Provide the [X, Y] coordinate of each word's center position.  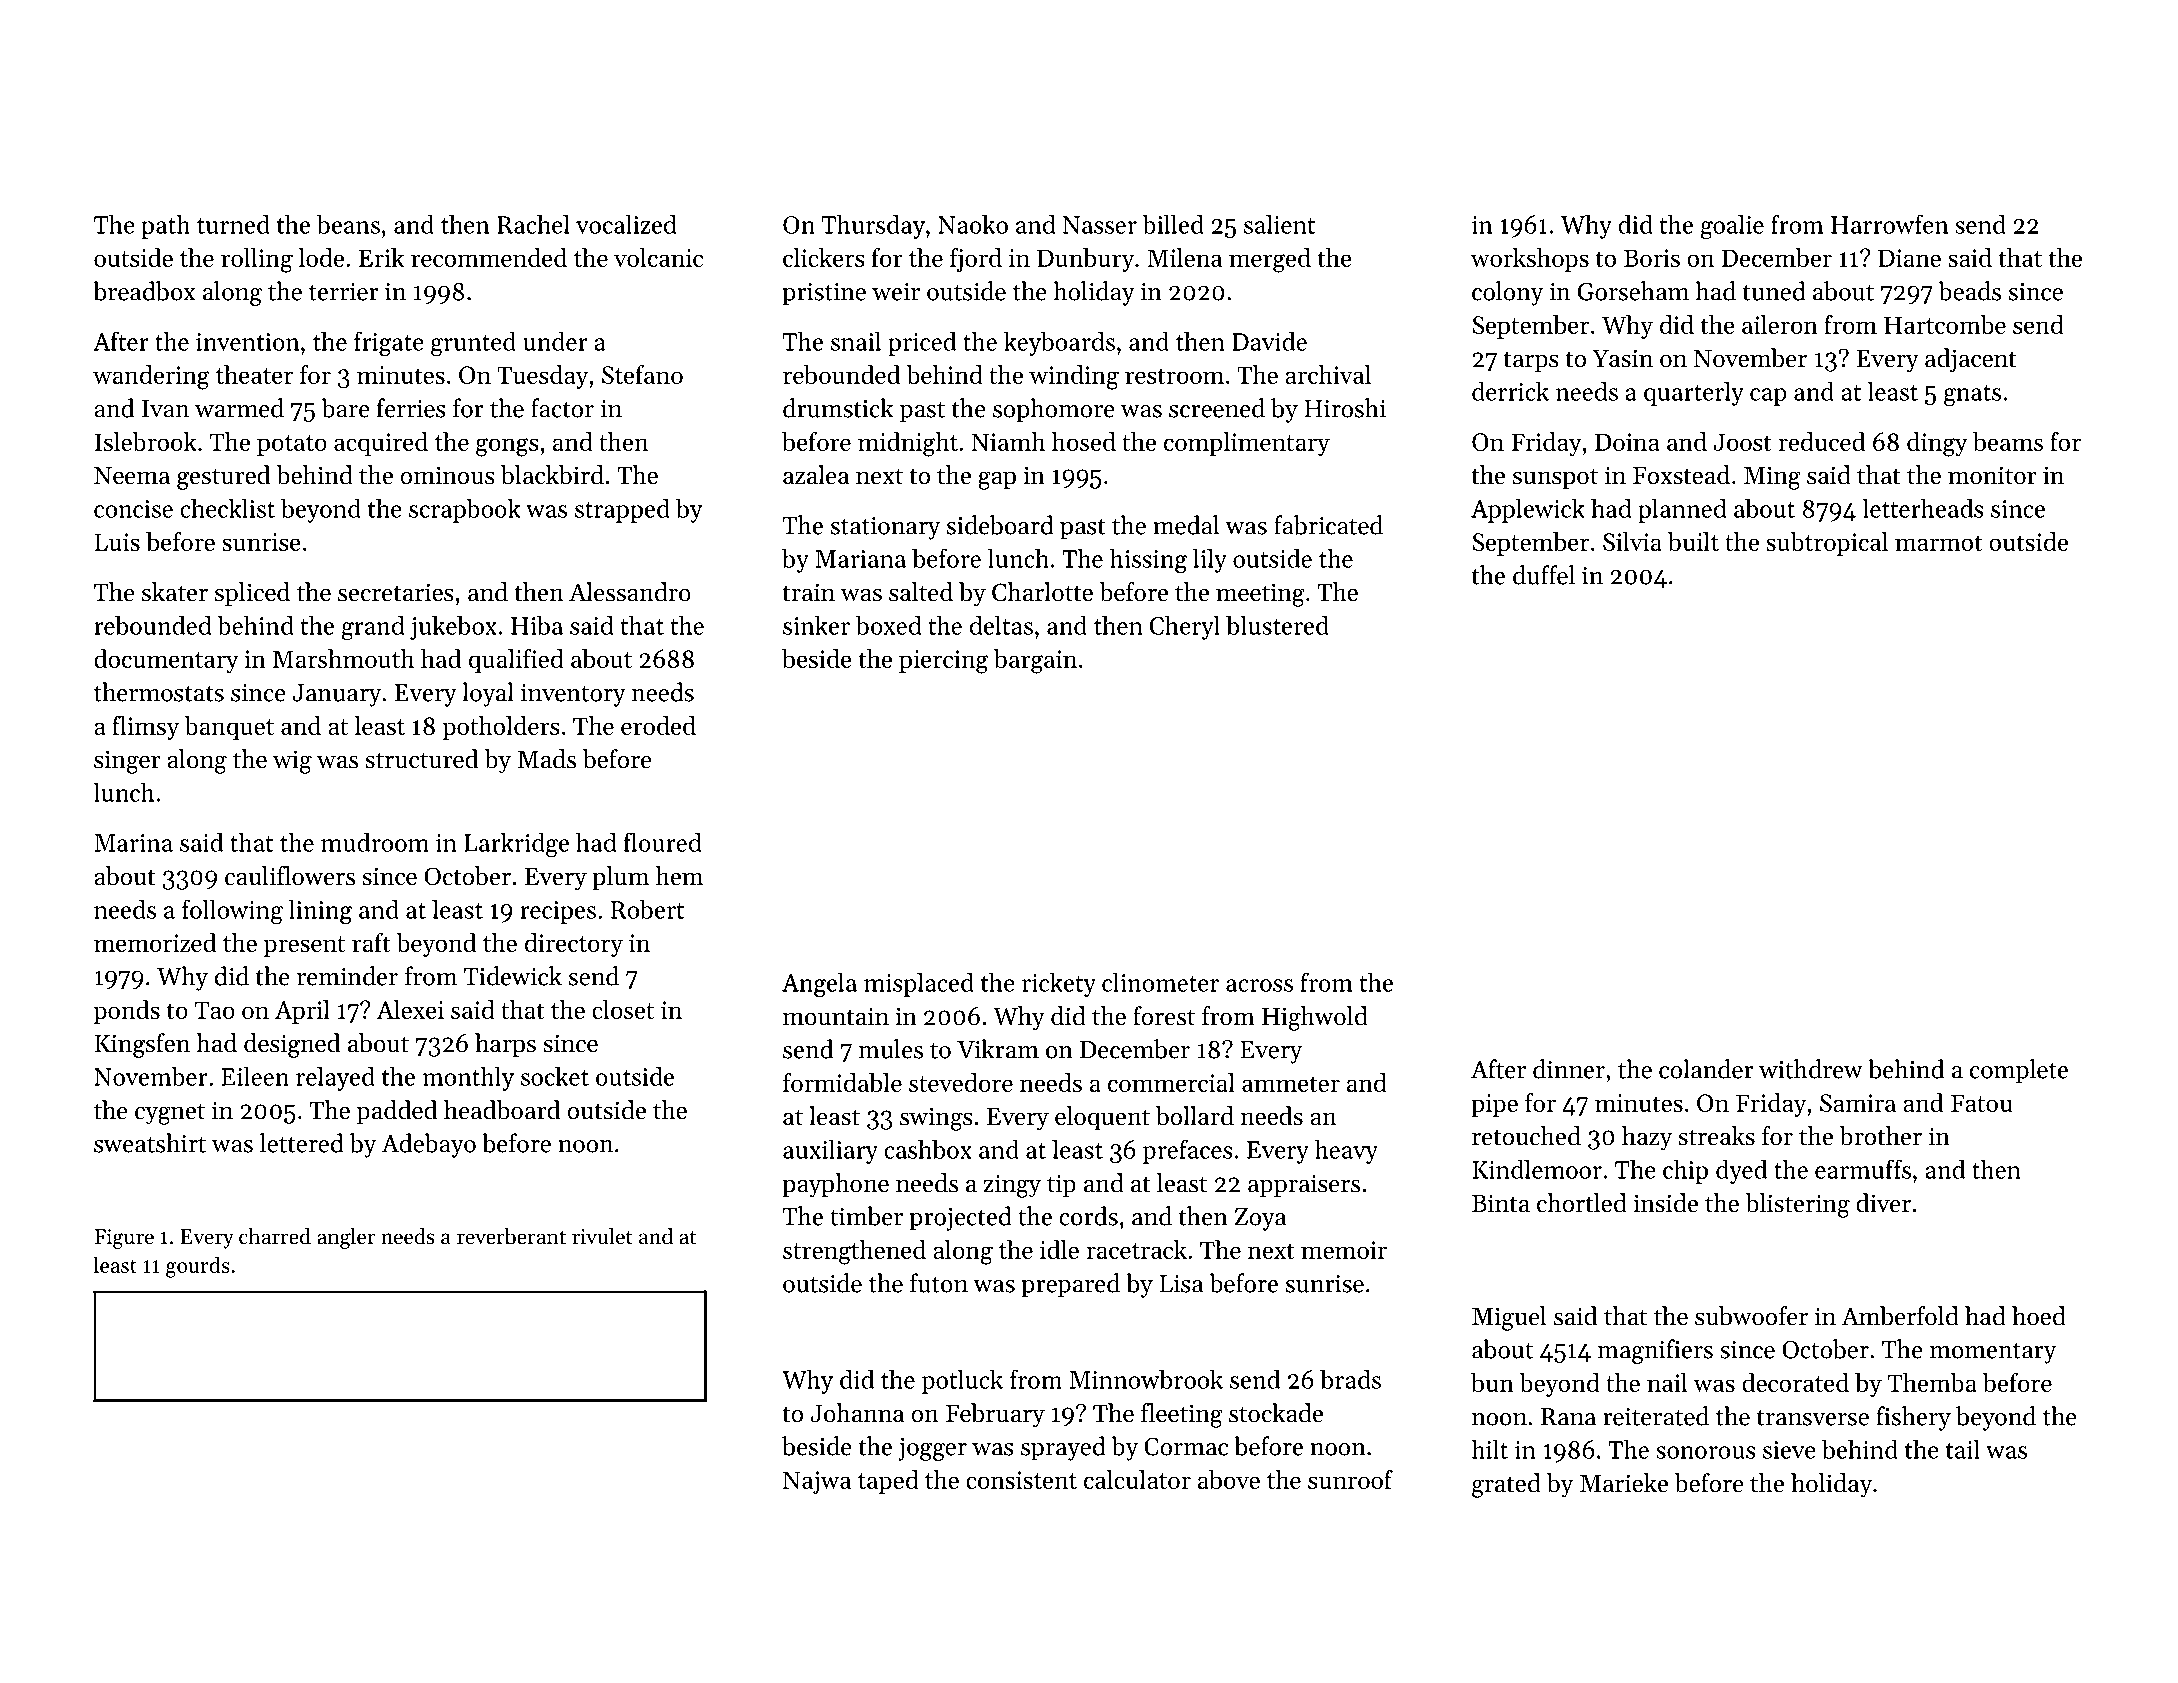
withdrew [1811, 1069]
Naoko [973, 224]
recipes [558, 912]
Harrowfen [1890, 224]
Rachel [533, 224]
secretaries [396, 592]
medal [1186, 525]
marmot [1939, 543]
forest [1164, 1016]
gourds [198, 1267]
